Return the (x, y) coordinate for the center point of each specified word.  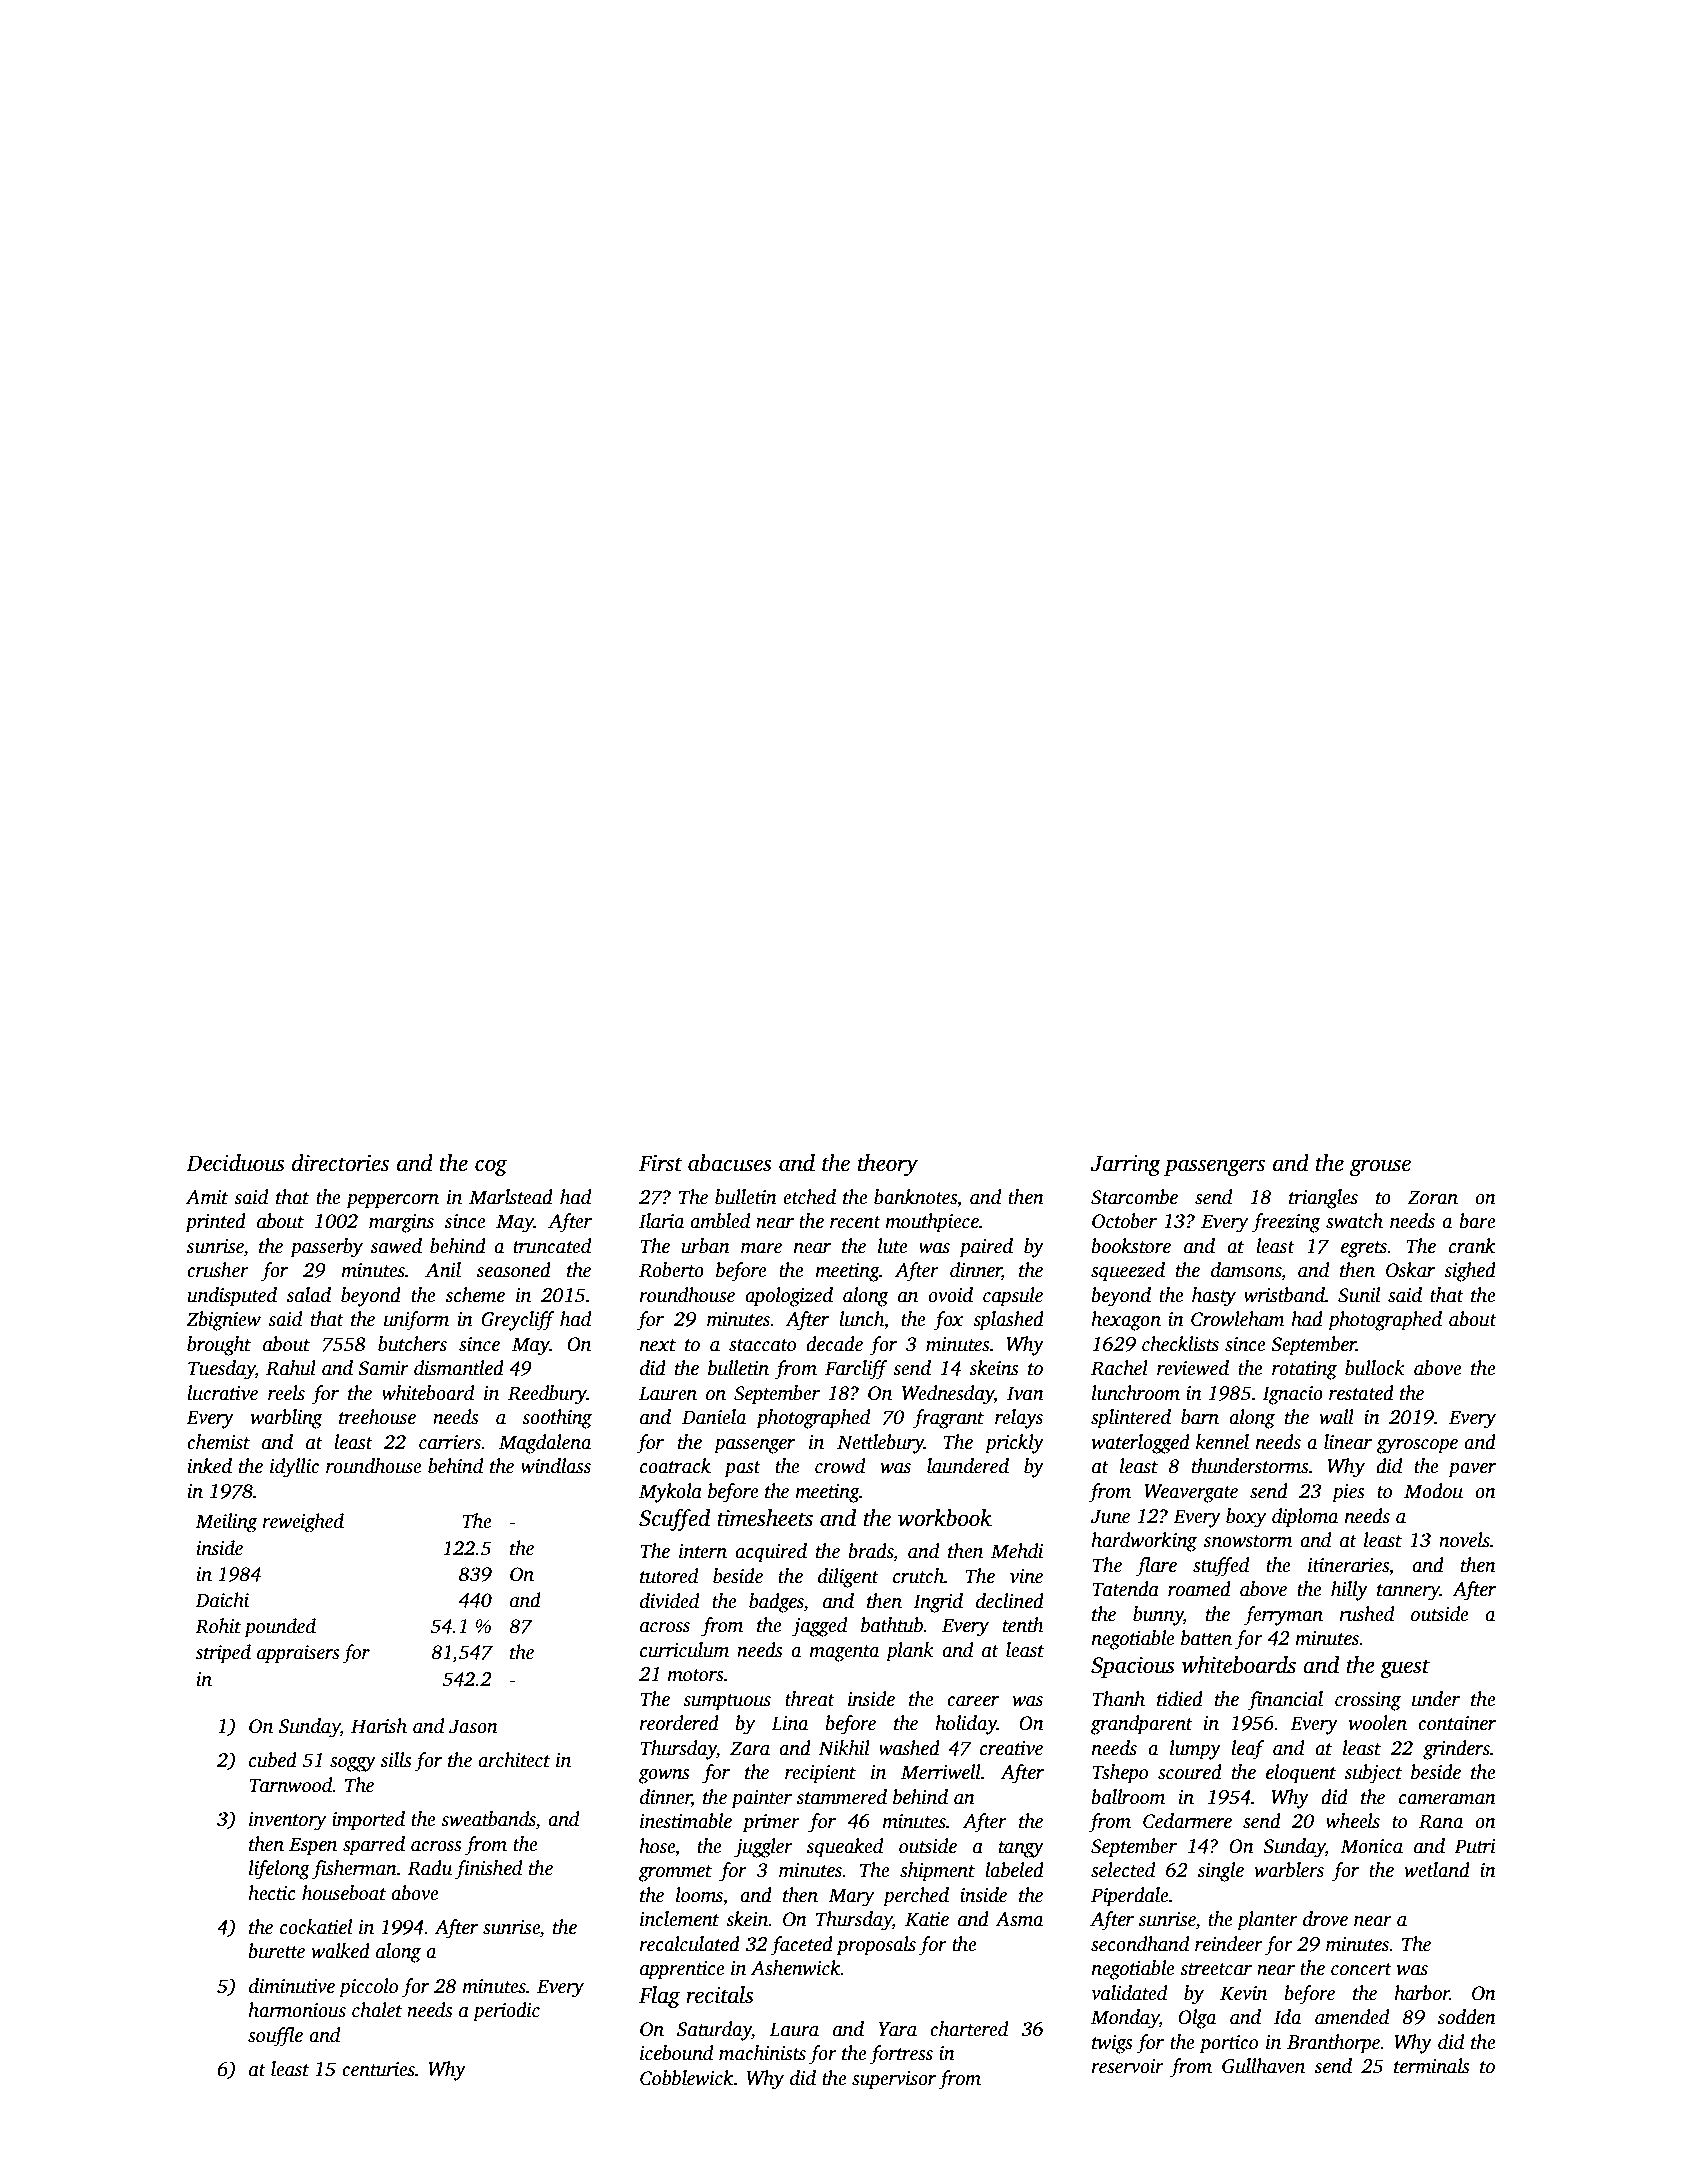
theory (888, 1165)
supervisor (894, 2080)
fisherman (354, 1870)
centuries (378, 2069)
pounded (280, 1628)
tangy (1021, 1849)
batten (1206, 1638)
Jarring (1126, 1165)
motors (695, 1675)
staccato (762, 1345)
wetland (1437, 1870)
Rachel (1119, 1368)
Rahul (291, 1368)
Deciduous (235, 1163)
